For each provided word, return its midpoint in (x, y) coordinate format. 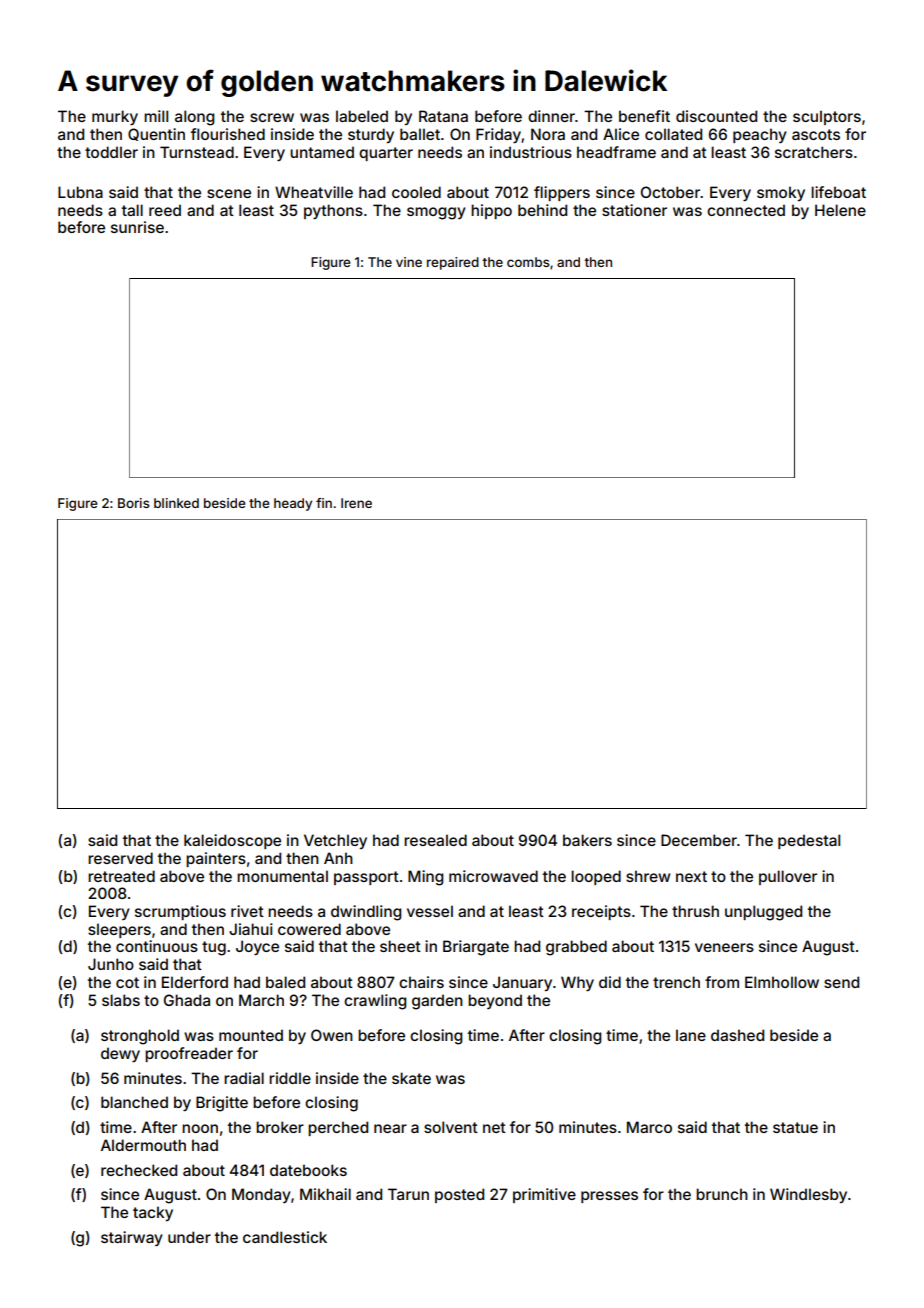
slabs (121, 1000)
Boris (134, 503)
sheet (400, 946)
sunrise (137, 227)
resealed (435, 840)
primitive (544, 1195)
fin (324, 503)
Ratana (443, 116)
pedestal (809, 841)
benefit (644, 116)
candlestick (285, 1237)
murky (115, 117)
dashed (737, 1035)
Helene (840, 210)
